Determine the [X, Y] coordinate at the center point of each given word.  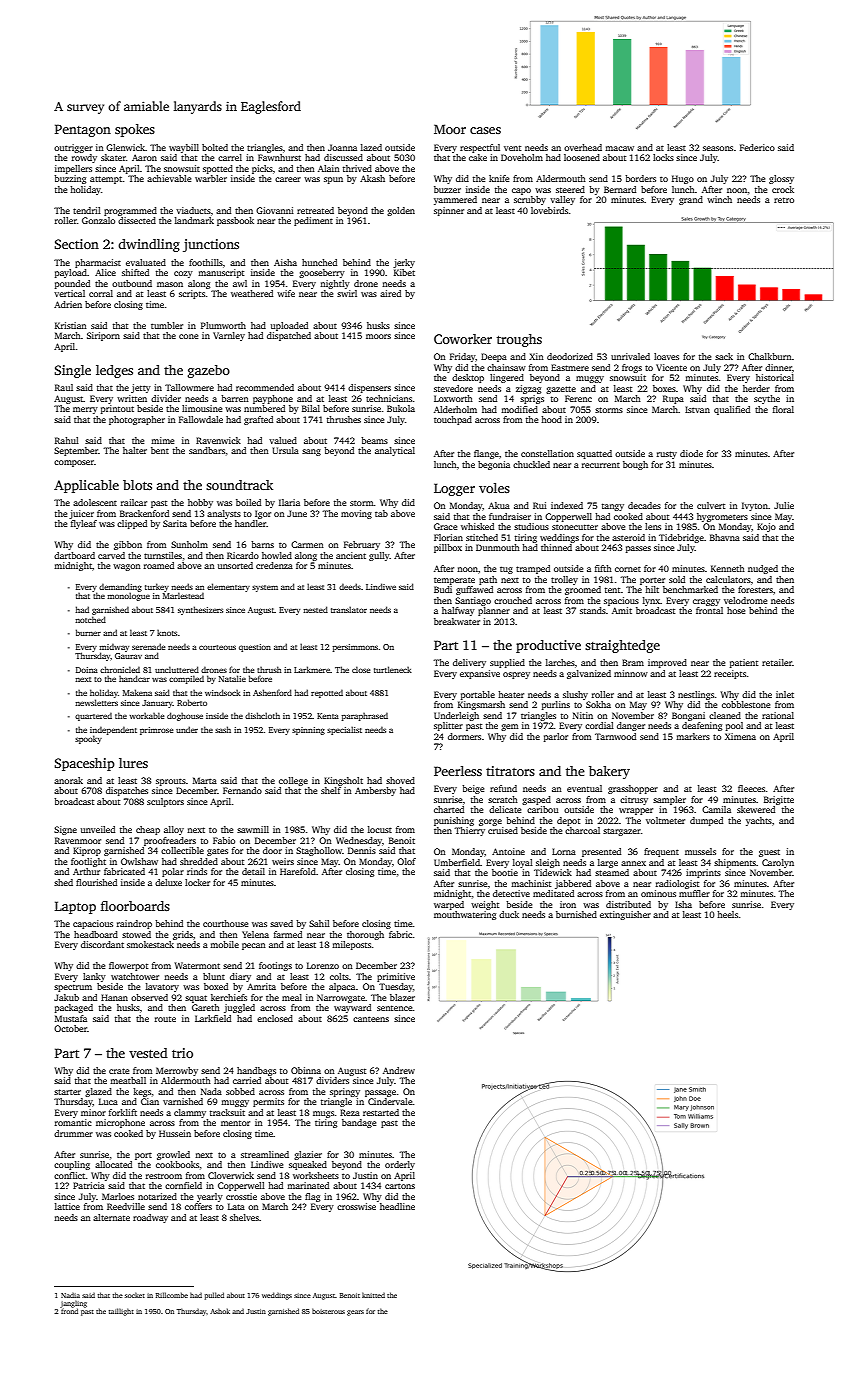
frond [69, 1311]
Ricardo [243, 555]
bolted [215, 147]
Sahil [319, 923]
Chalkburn [770, 356]
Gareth [206, 1007]
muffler [694, 893]
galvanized [589, 674]
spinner [449, 211]
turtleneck [393, 669]
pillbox [448, 548]
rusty [667, 455]
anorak [68, 780]
